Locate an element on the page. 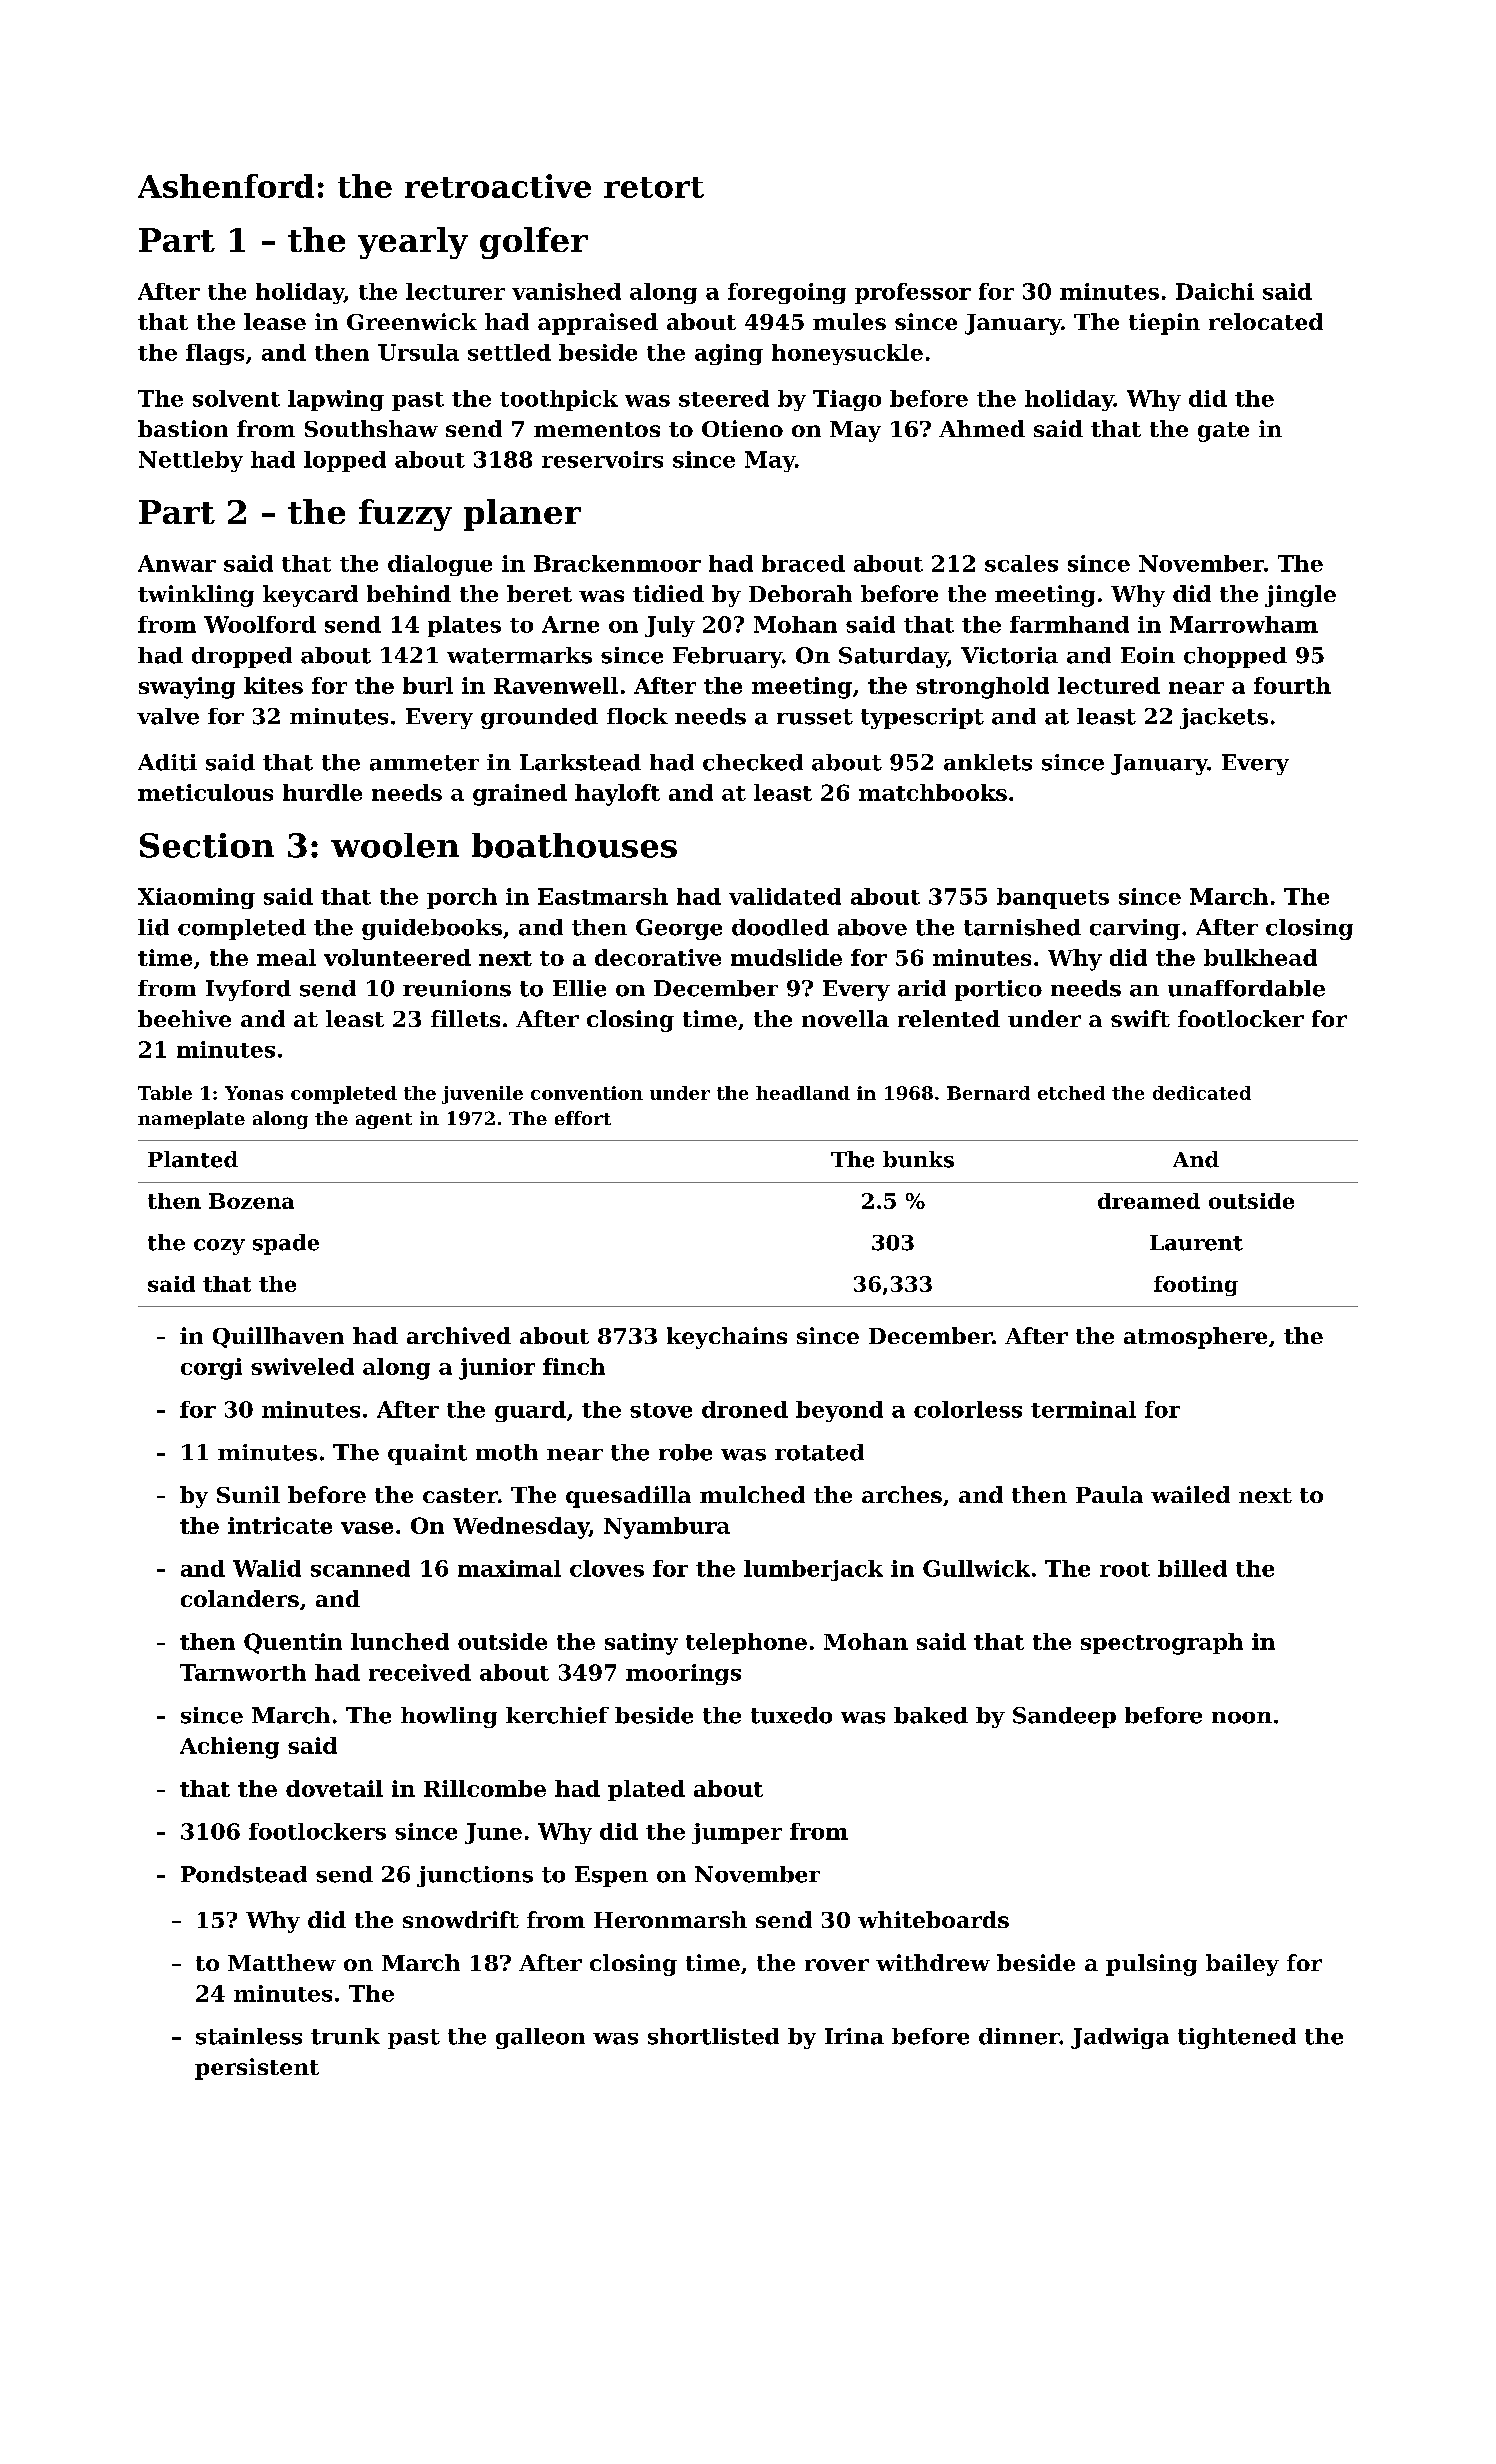  bailey is located at coordinates (1242, 1965).
